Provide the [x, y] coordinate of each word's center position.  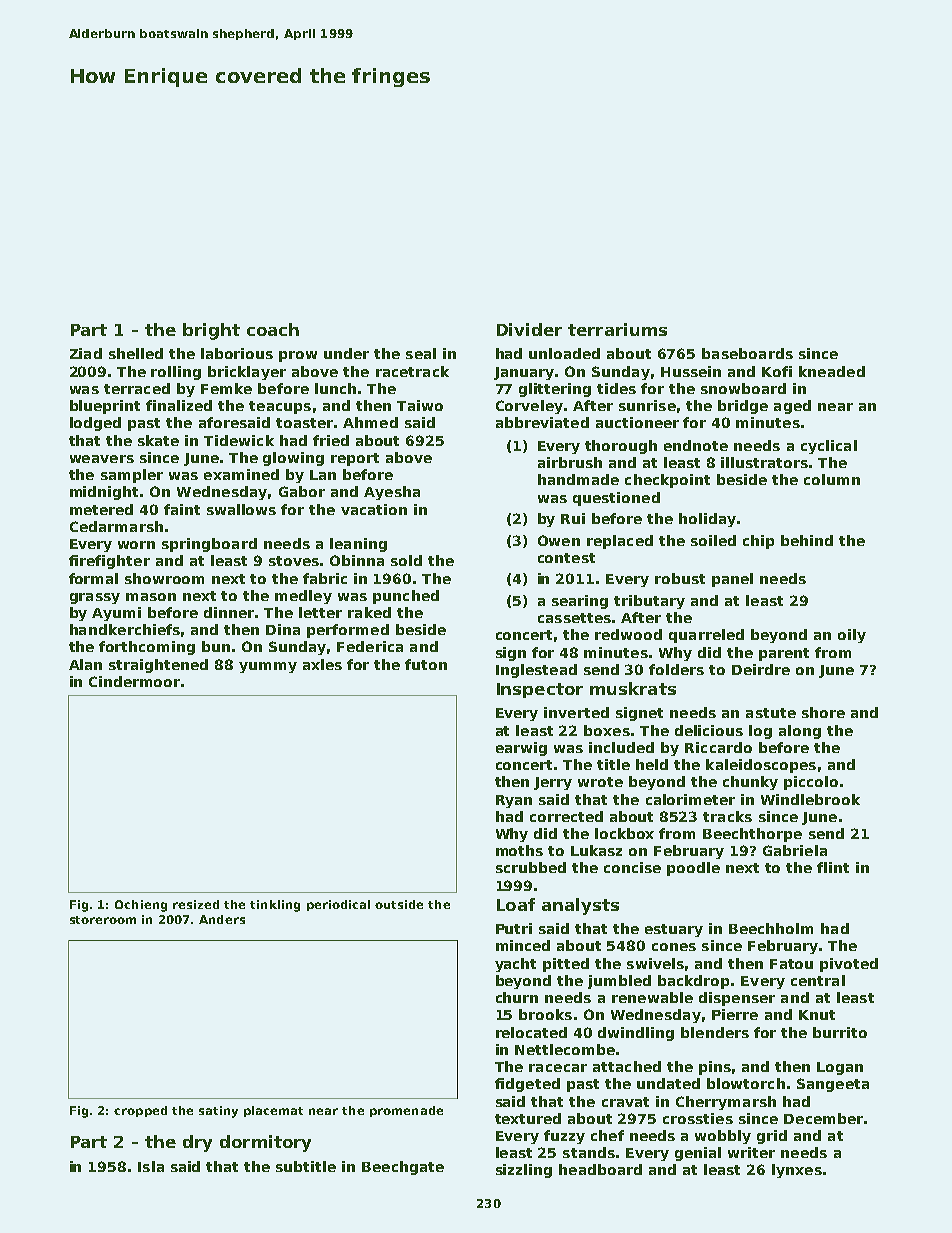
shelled [136, 353]
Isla [151, 1166]
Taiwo [420, 405]
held [652, 764]
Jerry [553, 783]
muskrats [633, 688]
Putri [514, 928]
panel [732, 580]
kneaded [832, 371]
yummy [268, 667]
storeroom [103, 920]
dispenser [737, 999]
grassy [95, 598]
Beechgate [403, 1168]
